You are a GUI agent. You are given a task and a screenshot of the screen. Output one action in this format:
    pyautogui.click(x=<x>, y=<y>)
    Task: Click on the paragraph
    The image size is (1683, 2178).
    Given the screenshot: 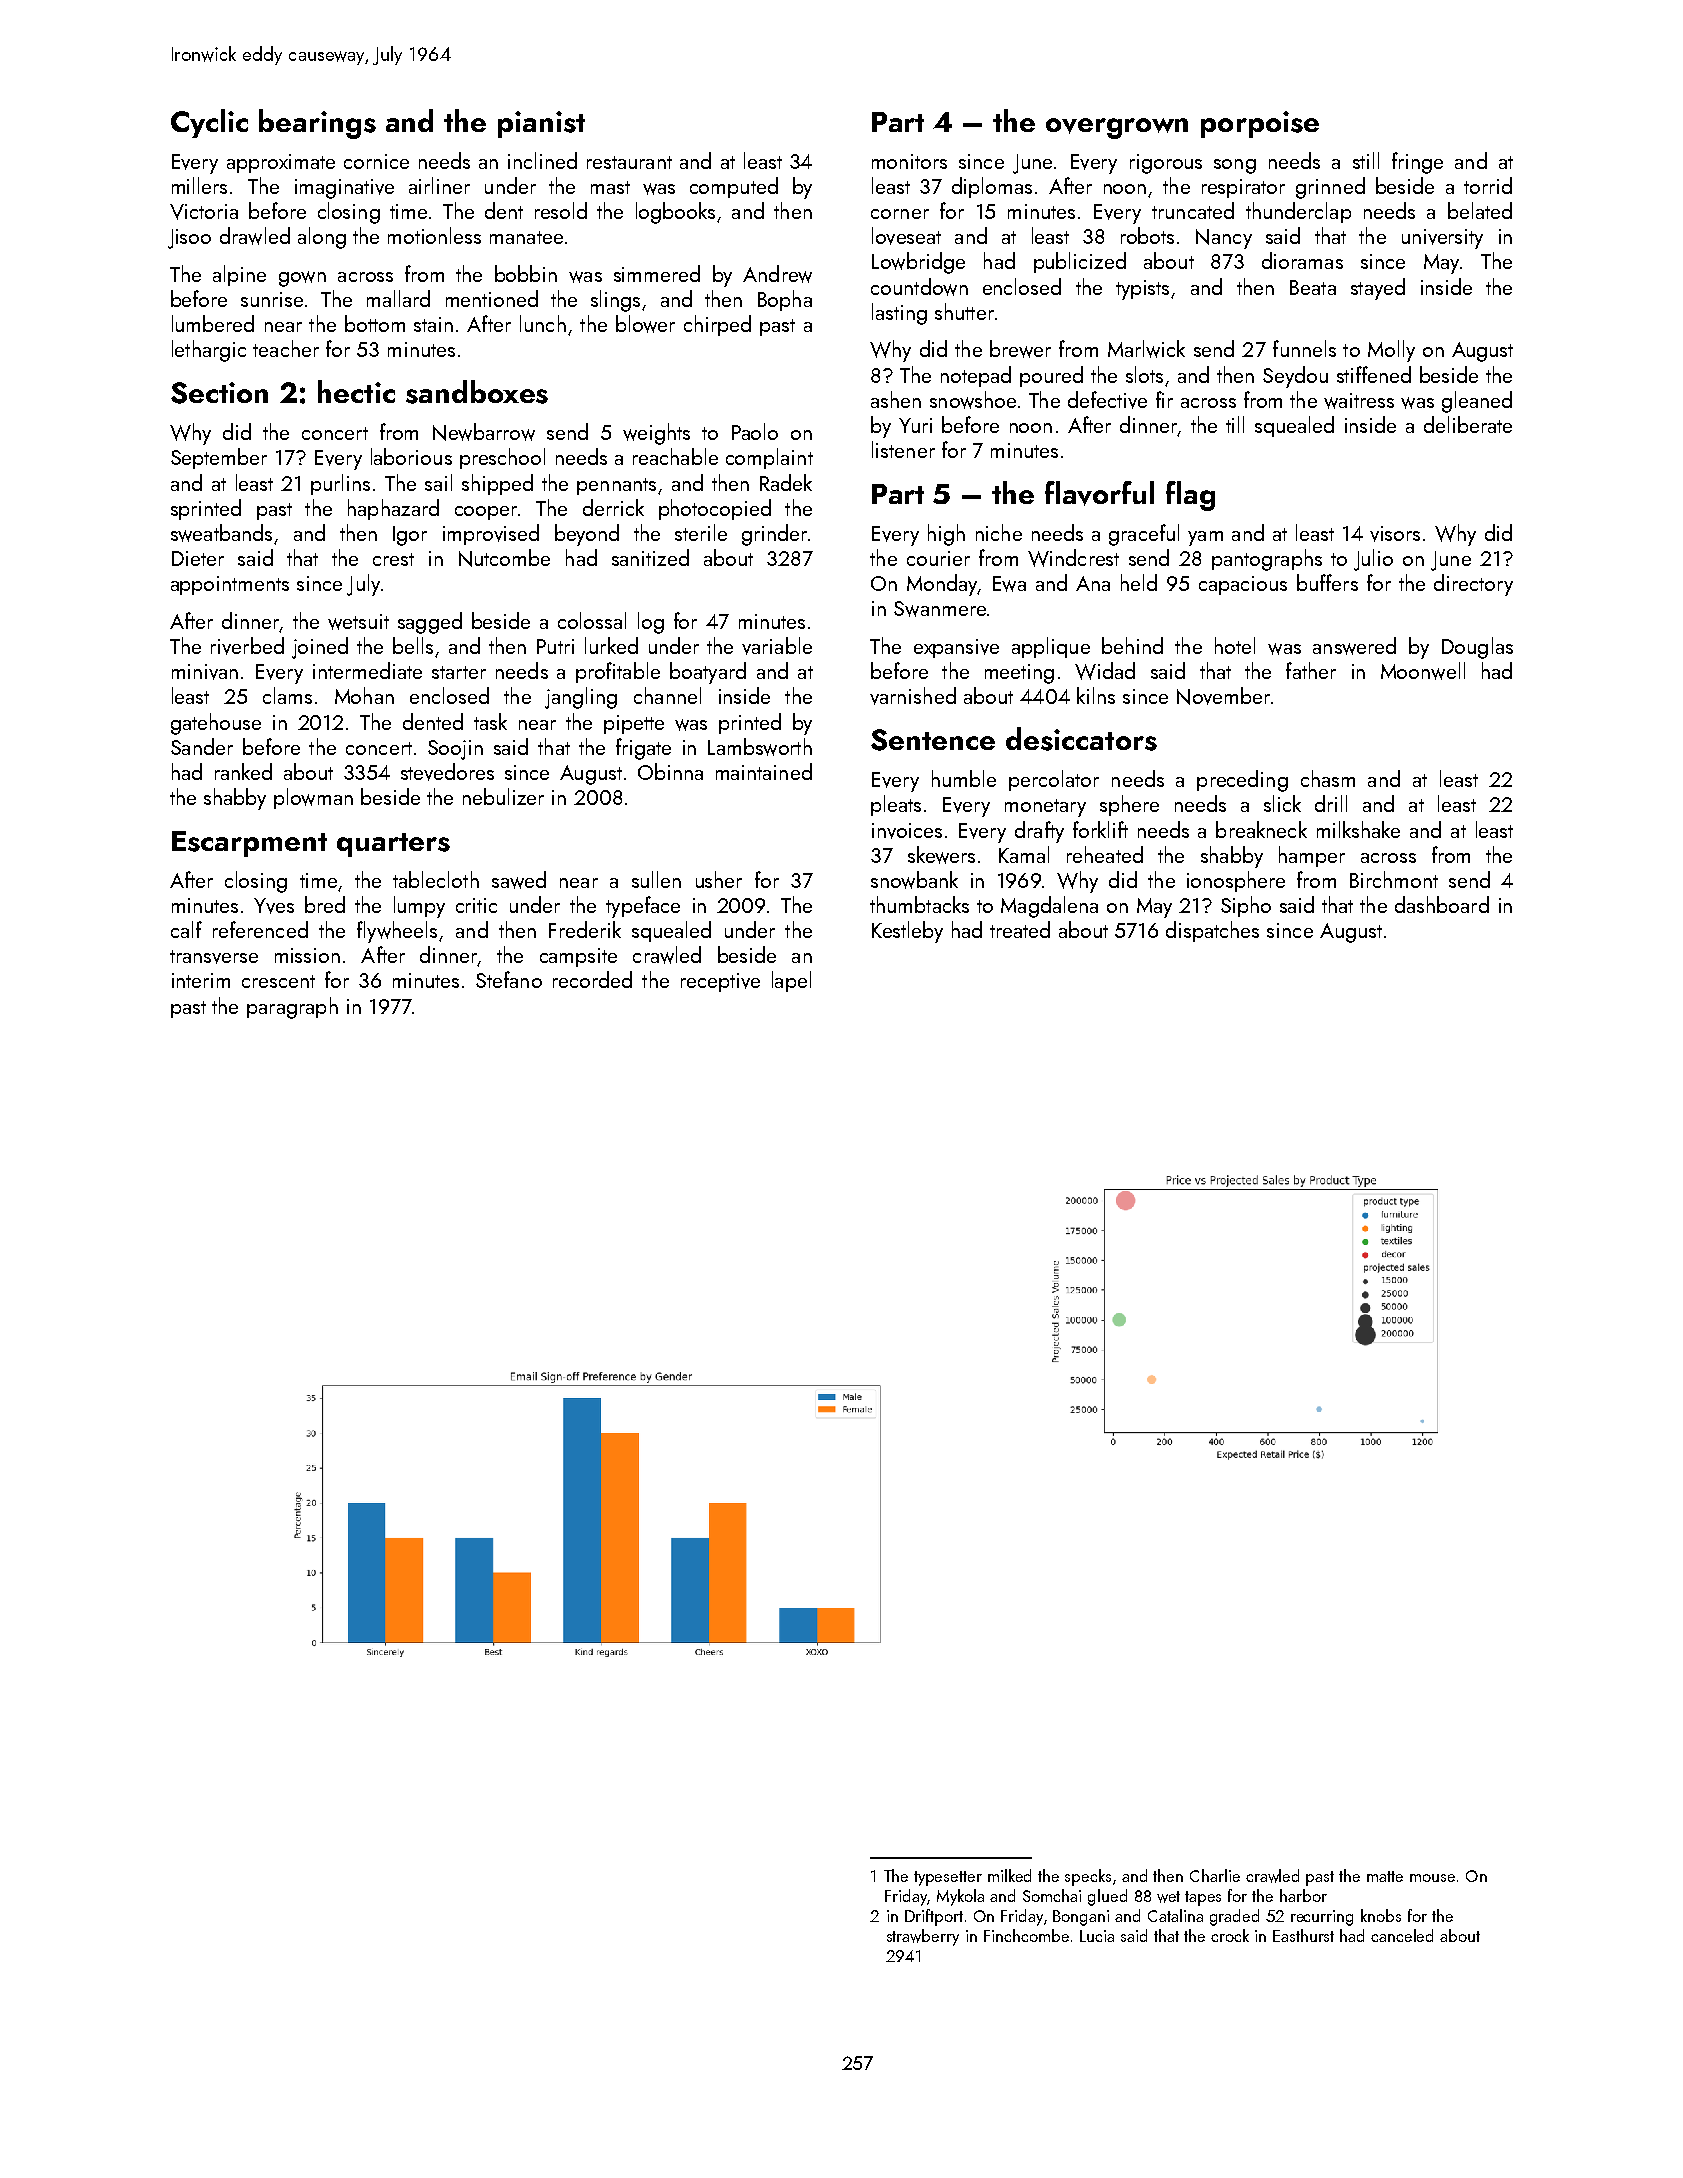 What is the action you would take?
    pyautogui.click(x=292, y=1008)
